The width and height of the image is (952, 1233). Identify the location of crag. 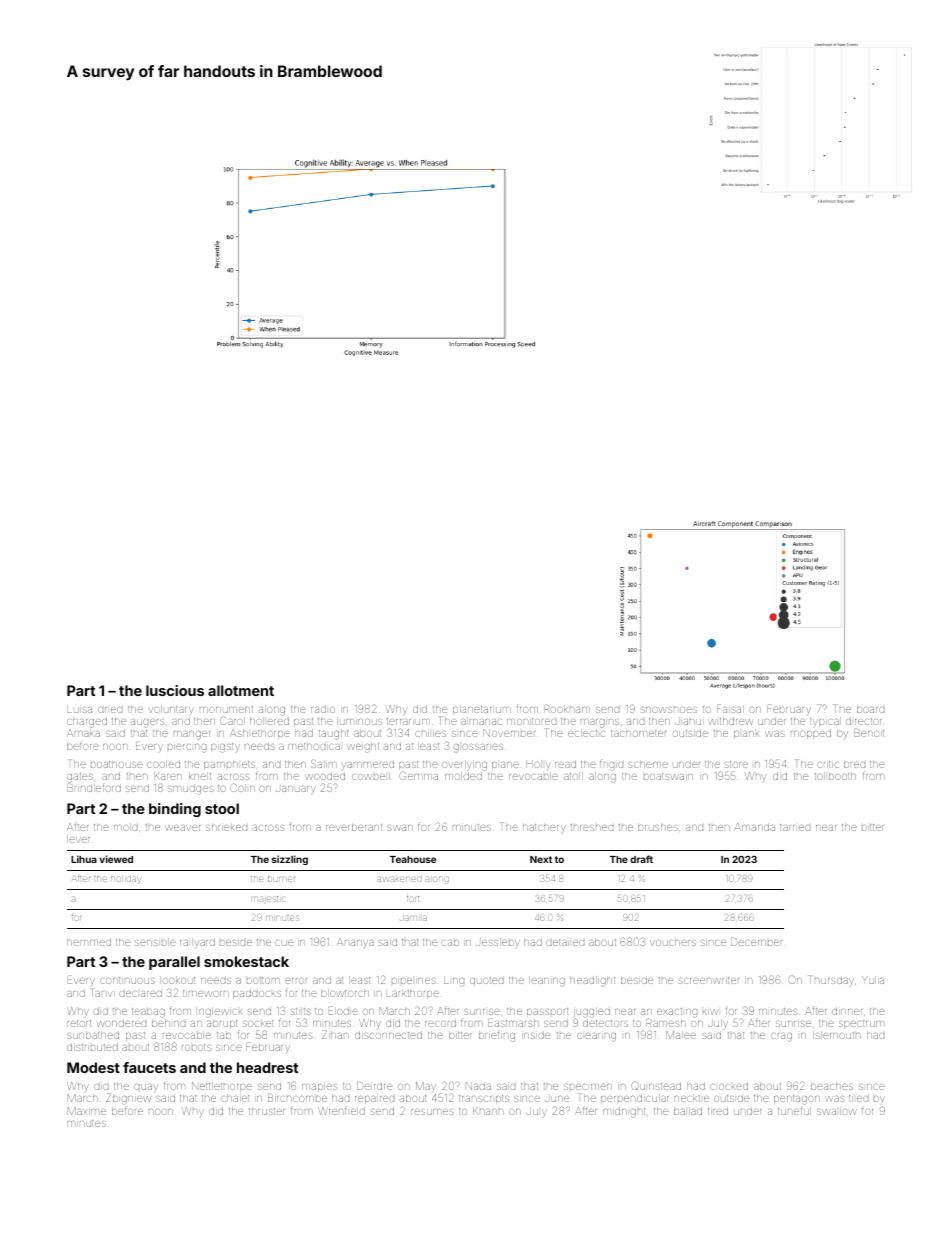
(781, 1037).
